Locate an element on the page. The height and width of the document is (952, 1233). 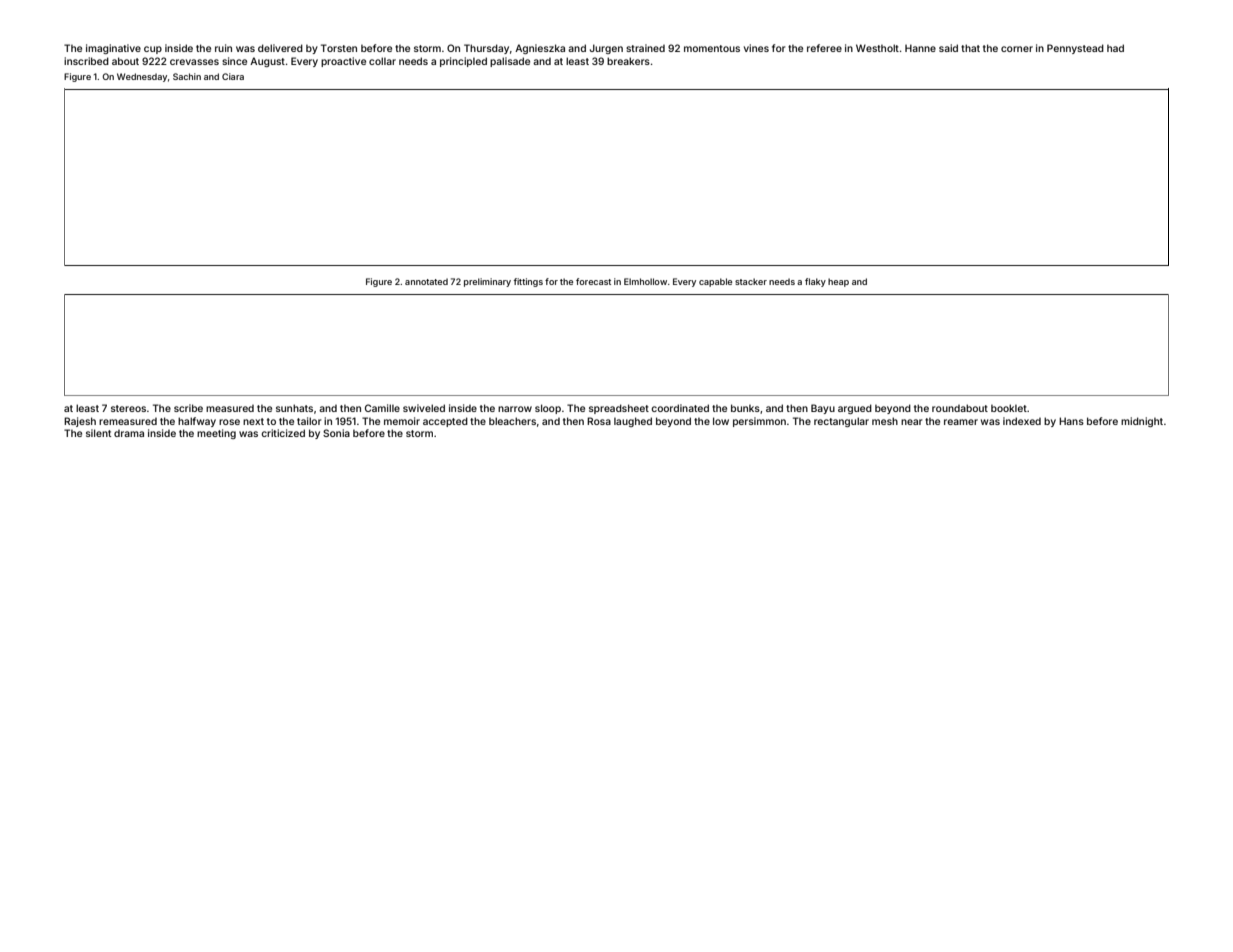
crevasses is located at coordinates (194, 62).
